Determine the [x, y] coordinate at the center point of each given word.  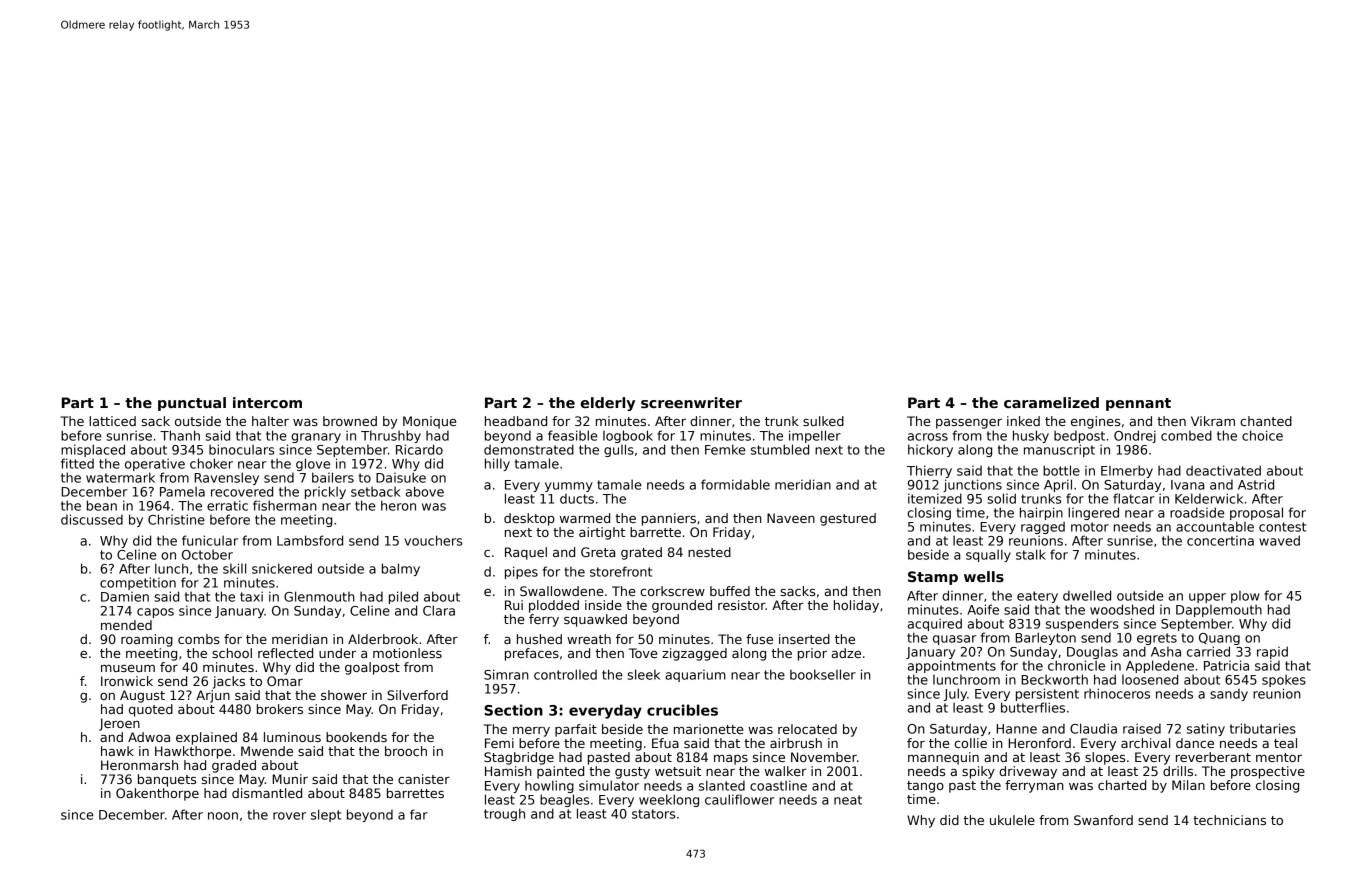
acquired [935, 624]
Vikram [1213, 421]
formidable [735, 484]
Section [513, 710]
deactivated [1223, 470]
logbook [628, 436]
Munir [290, 779]
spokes [1284, 680]
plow [1245, 597]
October [207, 554]
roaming [147, 640]
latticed [112, 421]
